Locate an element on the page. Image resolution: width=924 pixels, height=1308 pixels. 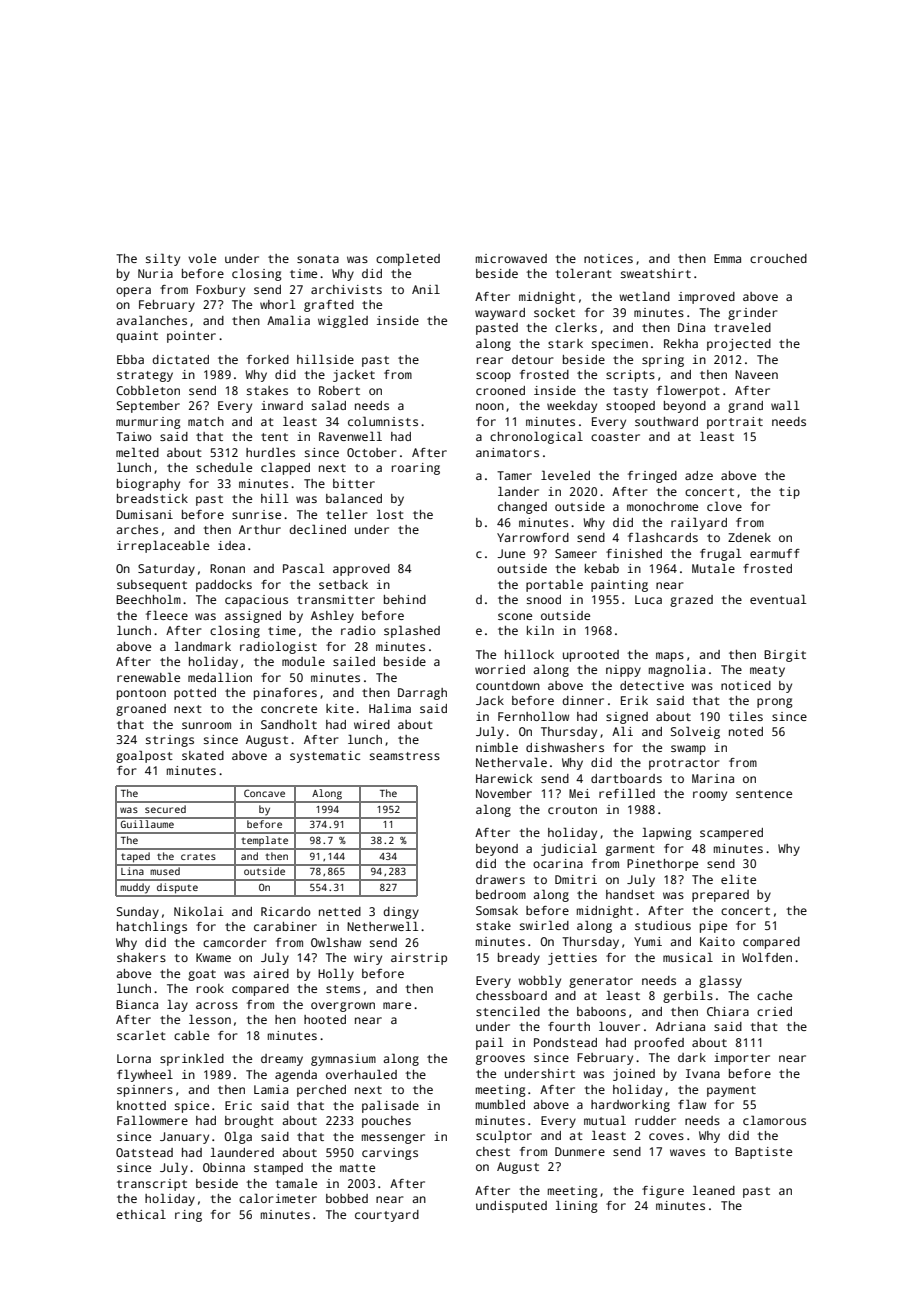
coaster is located at coordinates (615, 437).
